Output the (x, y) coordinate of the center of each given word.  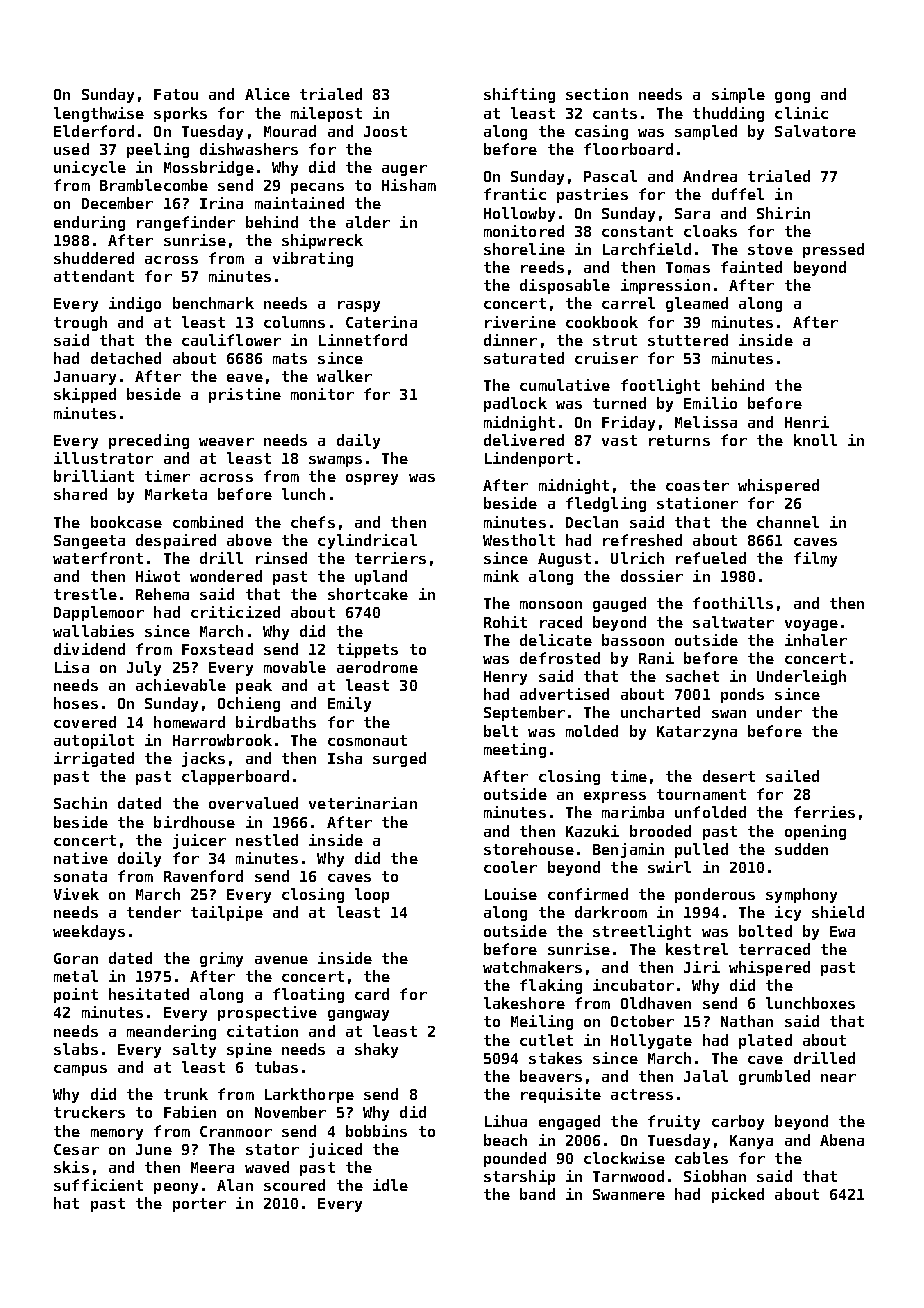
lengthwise (99, 114)
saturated (524, 358)
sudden (801, 849)
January (85, 378)
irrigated (94, 759)
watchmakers (532, 967)
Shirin (783, 213)
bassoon (633, 640)
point (76, 995)
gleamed (697, 304)
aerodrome (377, 667)
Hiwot (158, 576)
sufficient (98, 1185)
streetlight (642, 932)
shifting (519, 95)
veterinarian (363, 803)
